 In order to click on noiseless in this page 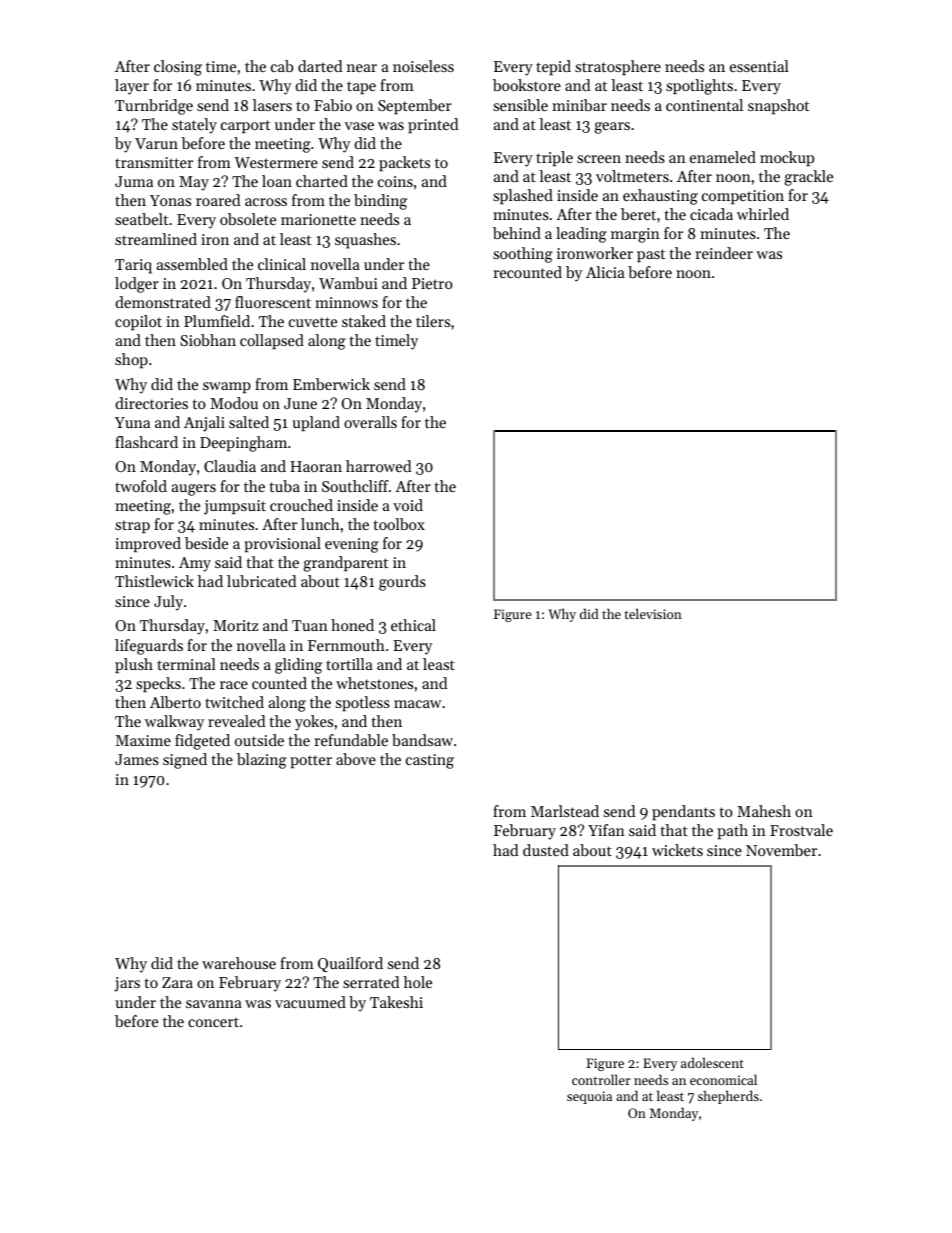, I will do `click(423, 66)`.
